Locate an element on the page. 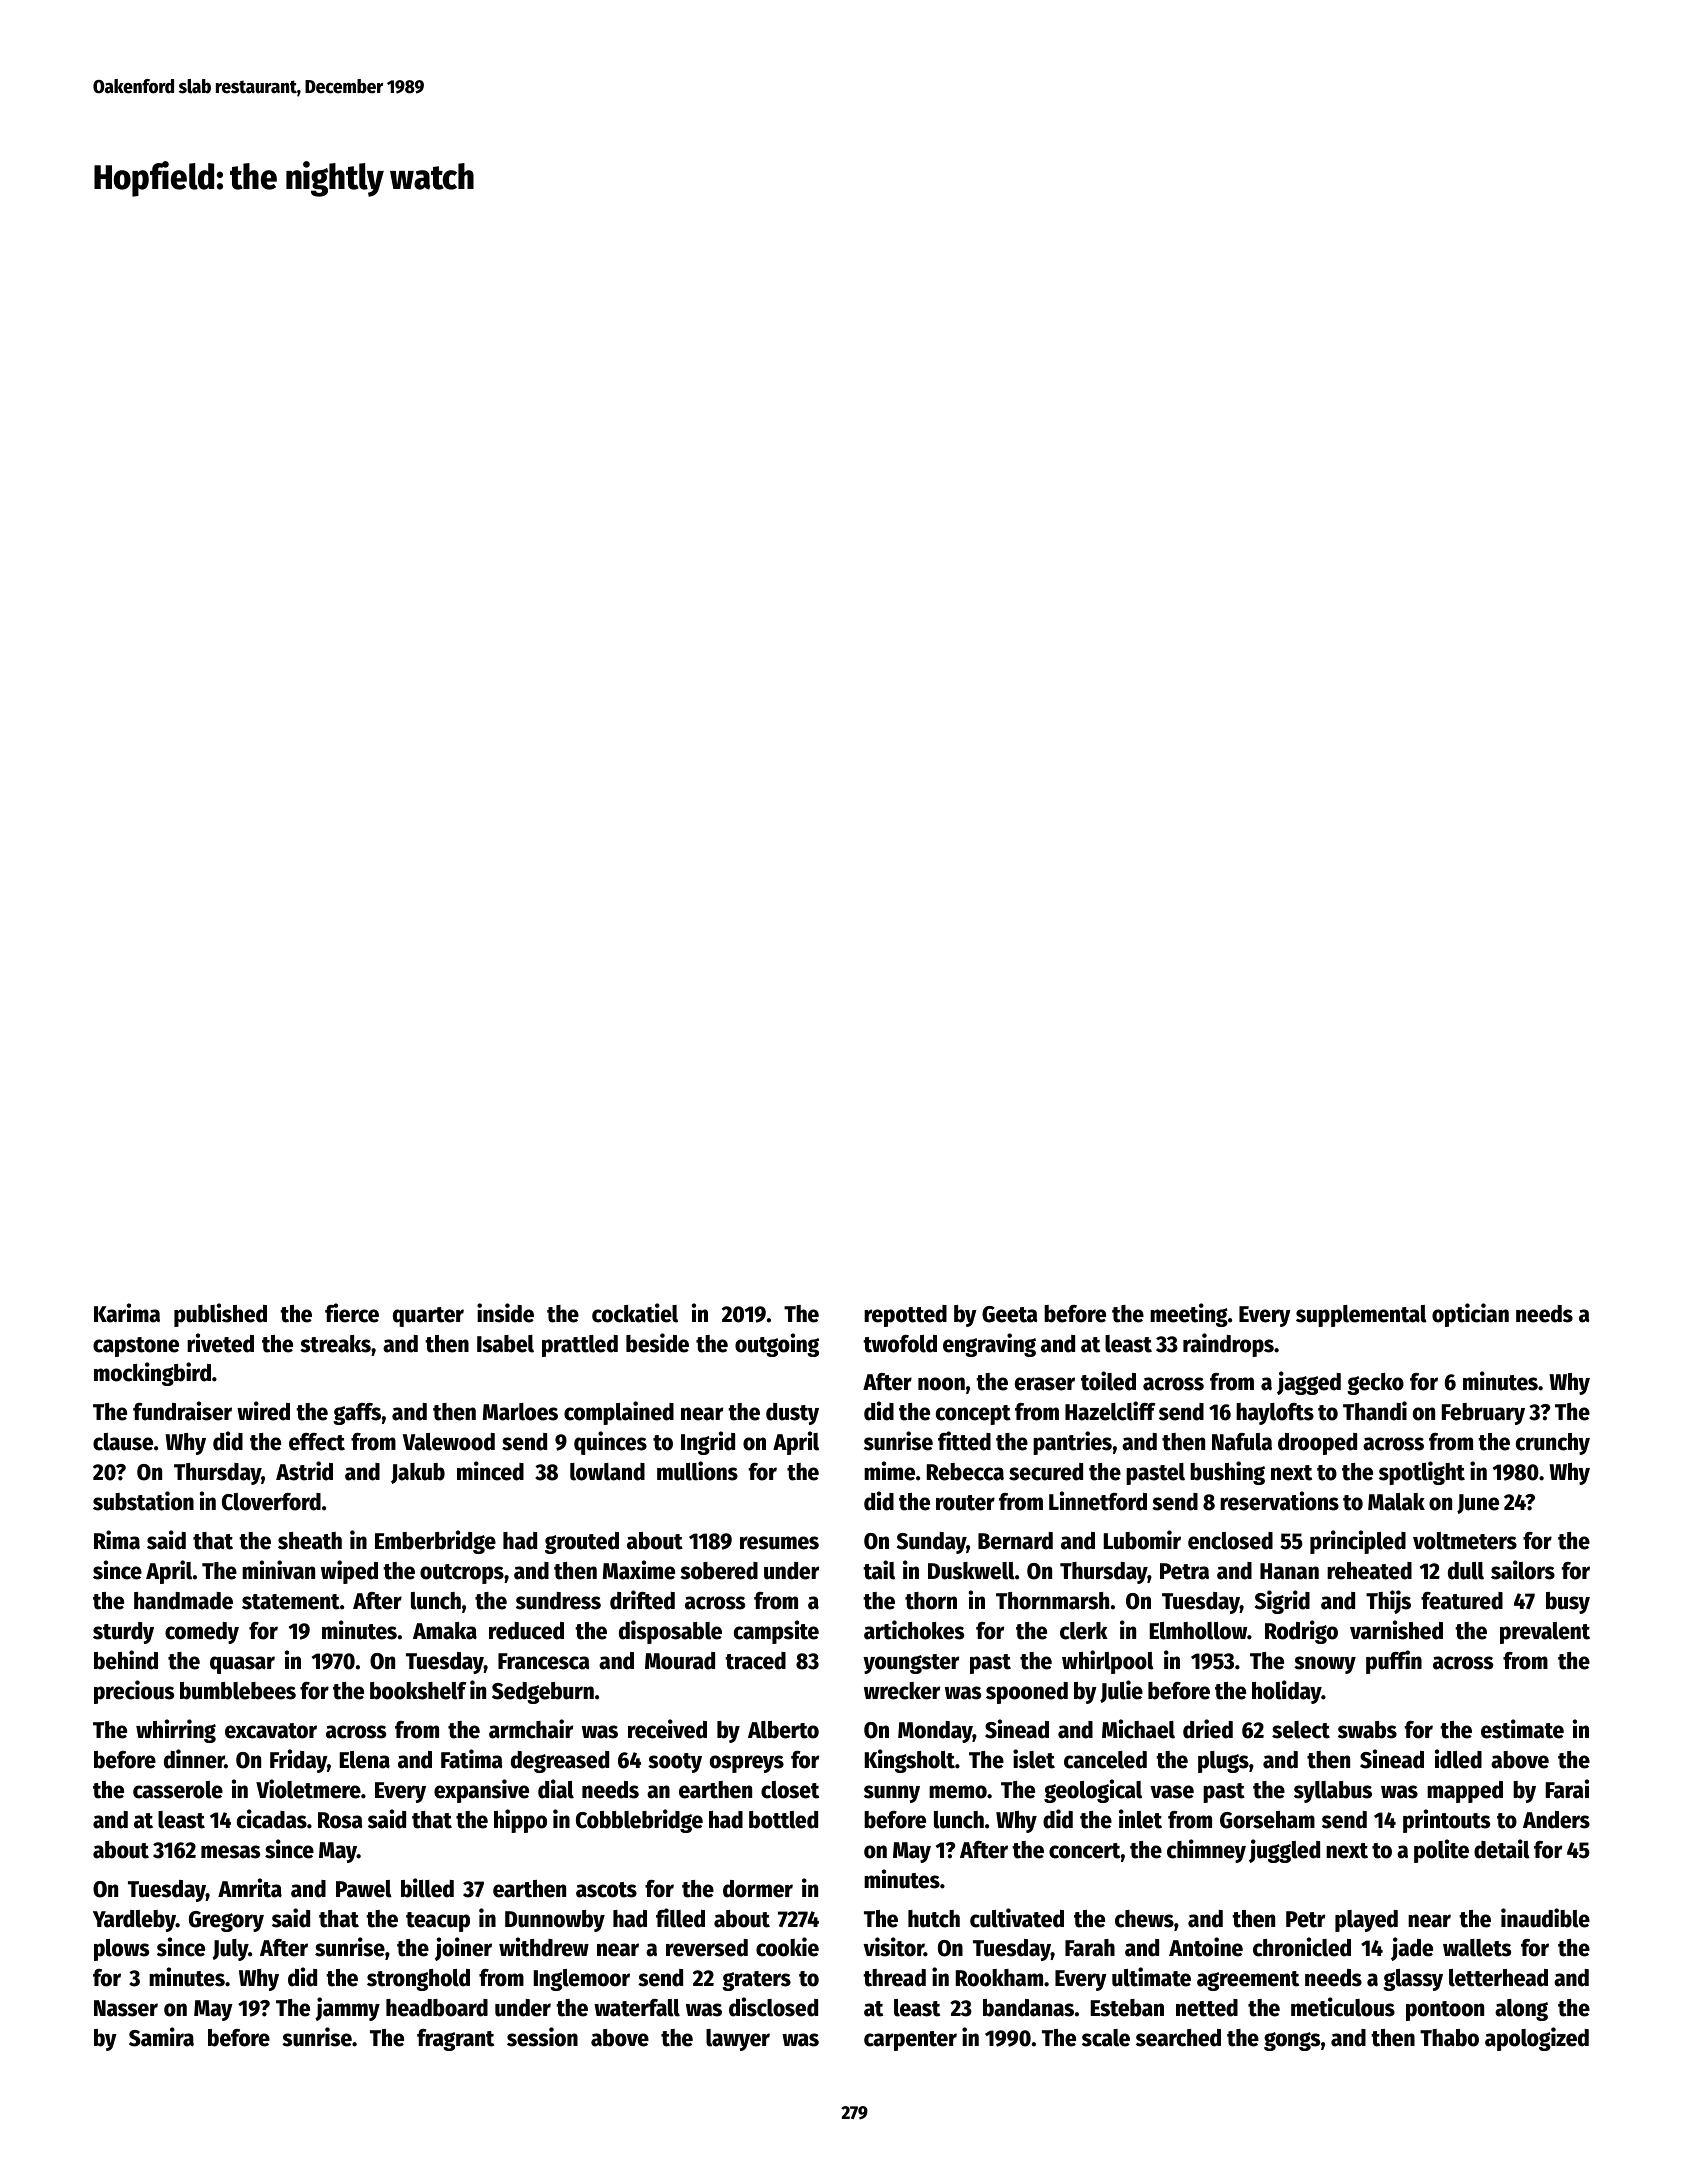 The height and width of the image is (2178, 1683). stronghold is located at coordinates (418, 1980).
